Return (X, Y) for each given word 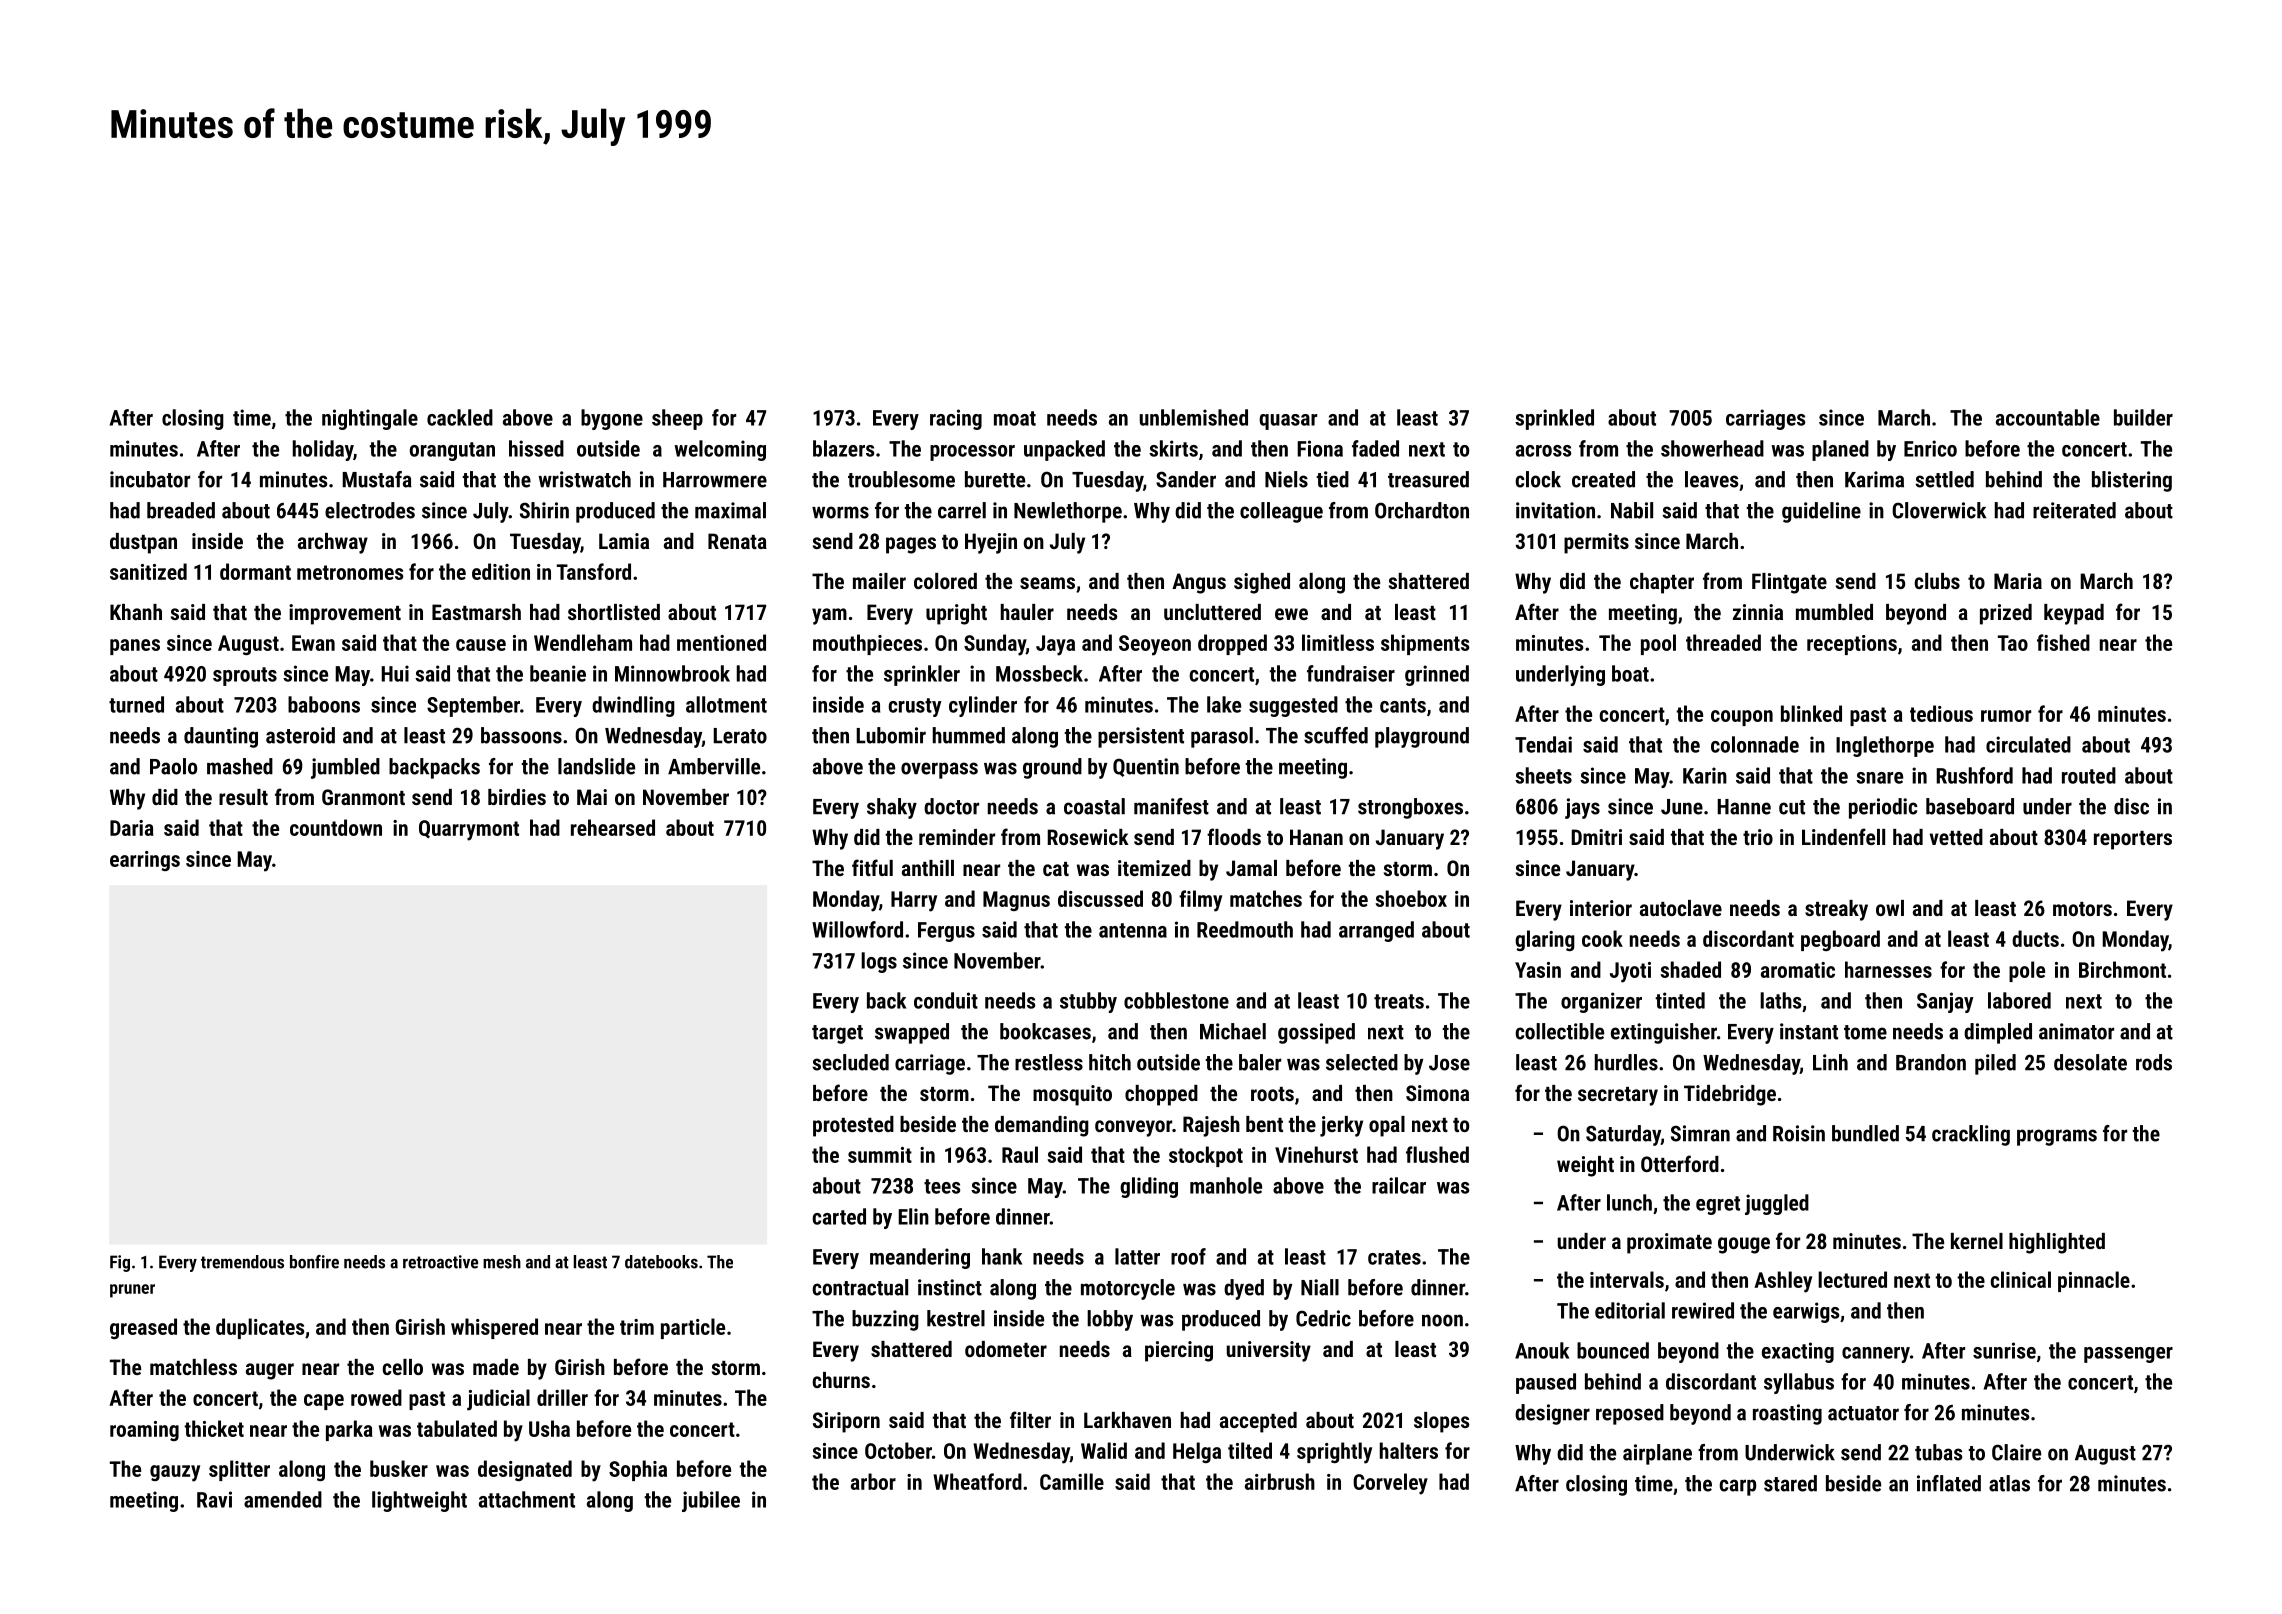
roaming (144, 1431)
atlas (2009, 1483)
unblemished (1194, 417)
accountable (2048, 417)
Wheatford (977, 1481)
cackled (460, 417)
